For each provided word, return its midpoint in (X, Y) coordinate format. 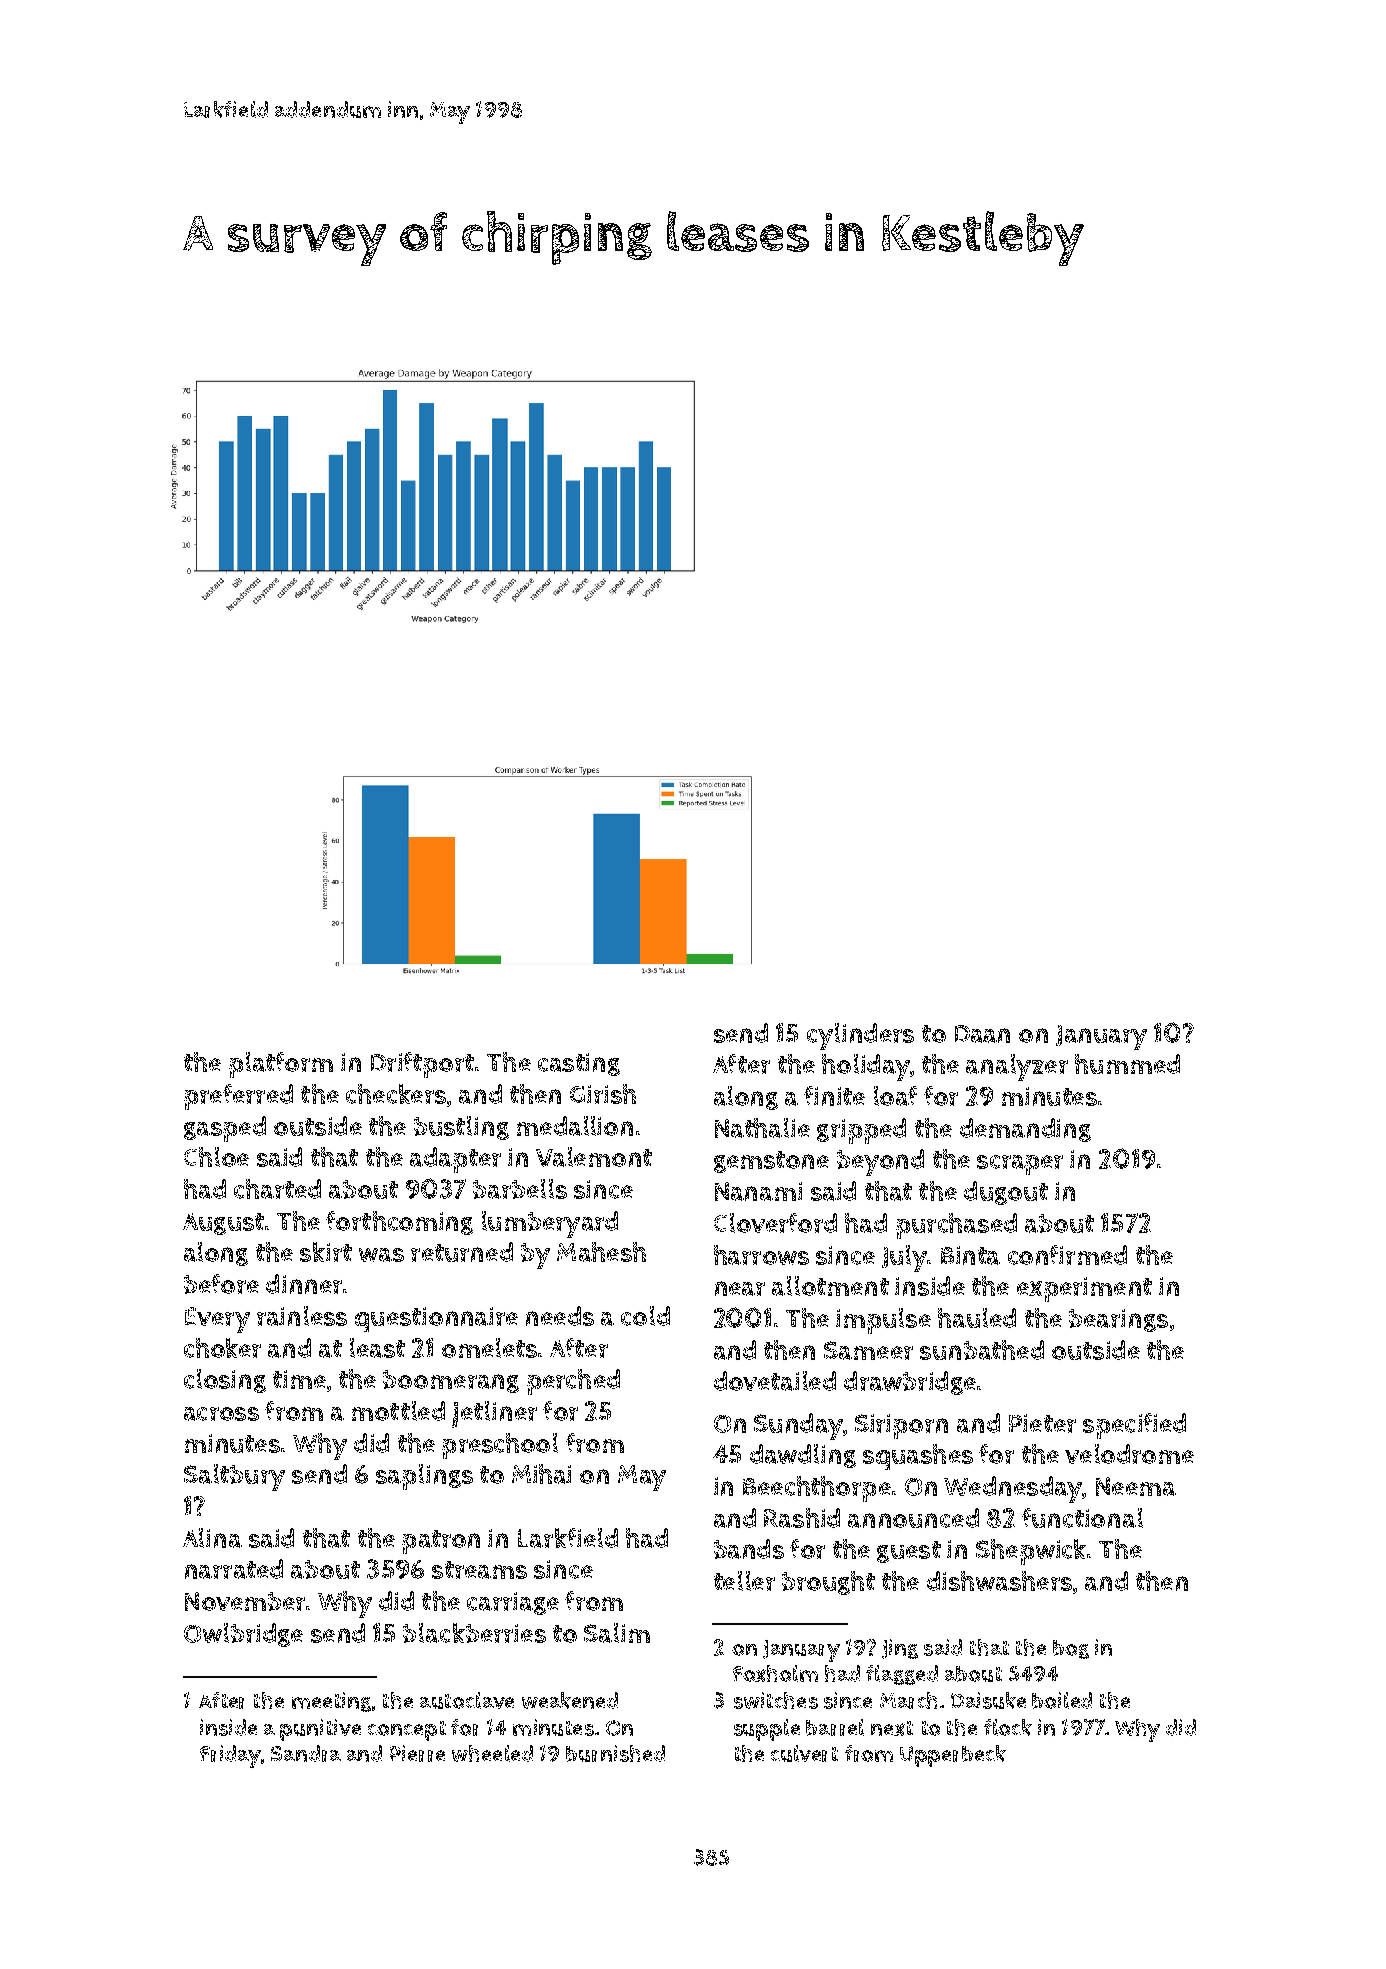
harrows (761, 1255)
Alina (212, 1538)
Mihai (541, 1474)
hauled (977, 1318)
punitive (320, 1730)
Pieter (1042, 1423)
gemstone (771, 1162)
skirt (326, 1252)
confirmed (1067, 1255)
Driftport (423, 1065)
